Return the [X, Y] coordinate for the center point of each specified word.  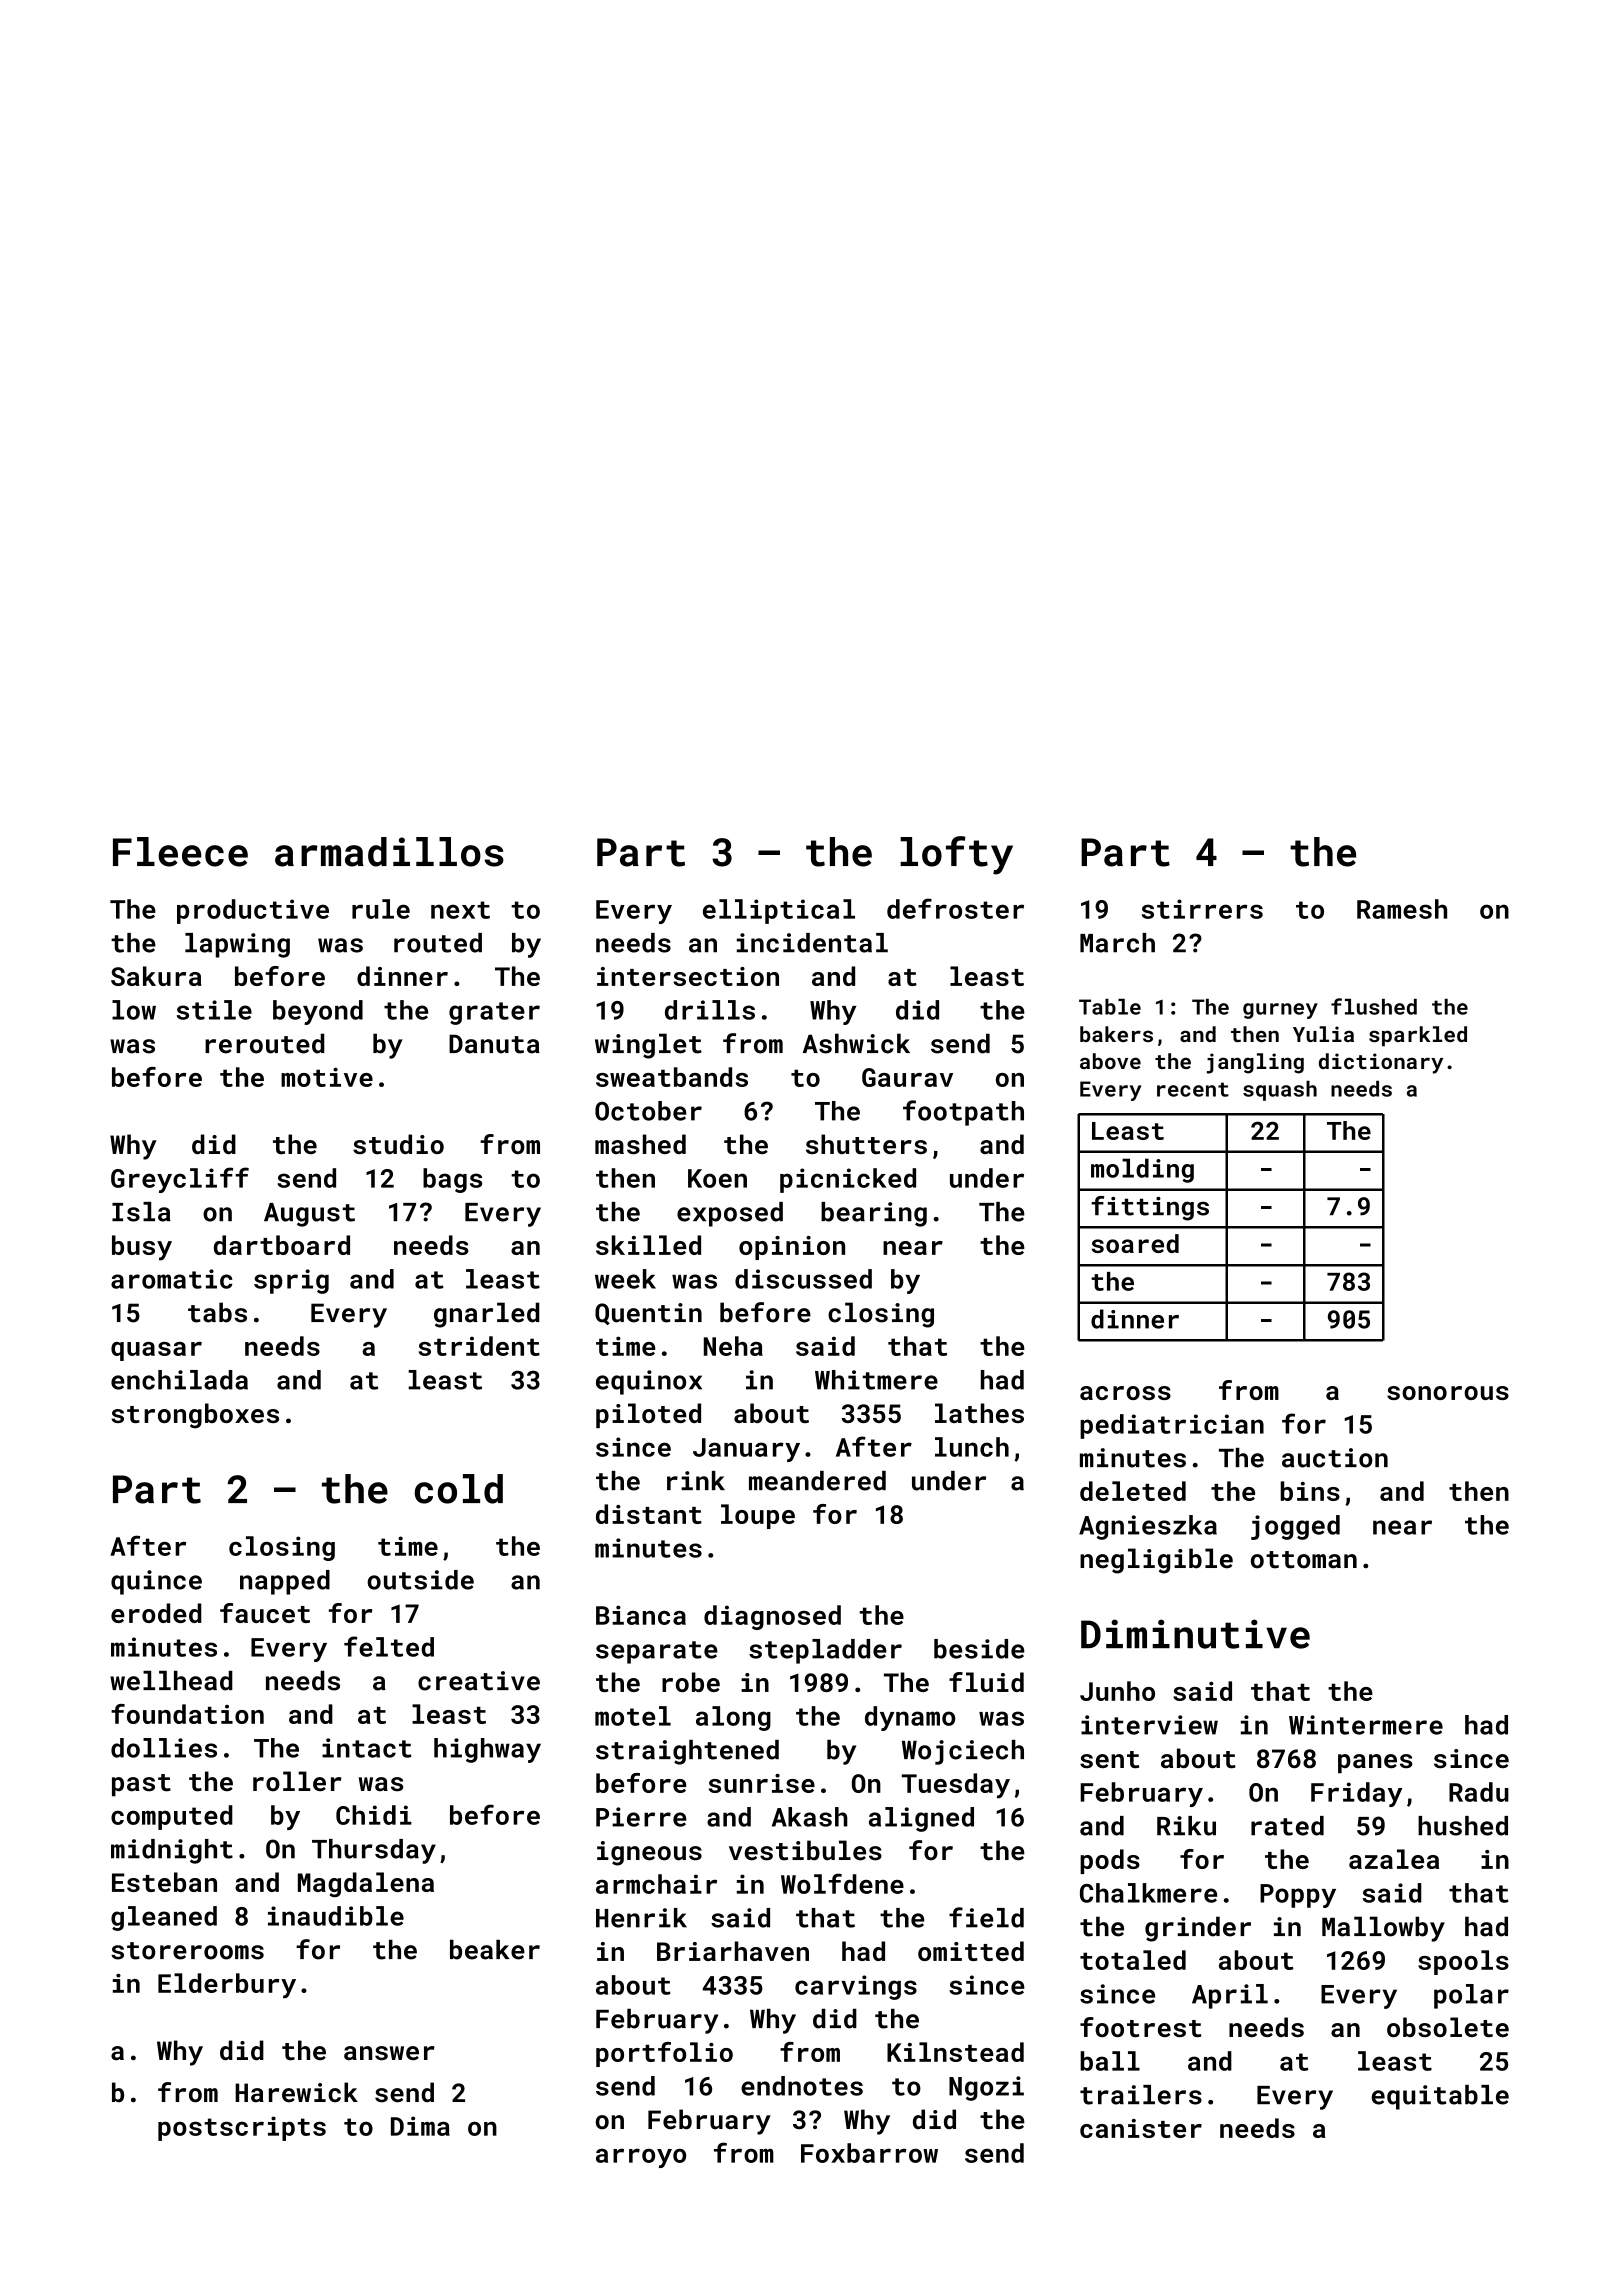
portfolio [664, 2054]
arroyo [641, 2158]
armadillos [389, 852]
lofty [956, 855]
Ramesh [1402, 909]
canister [1141, 2128]
